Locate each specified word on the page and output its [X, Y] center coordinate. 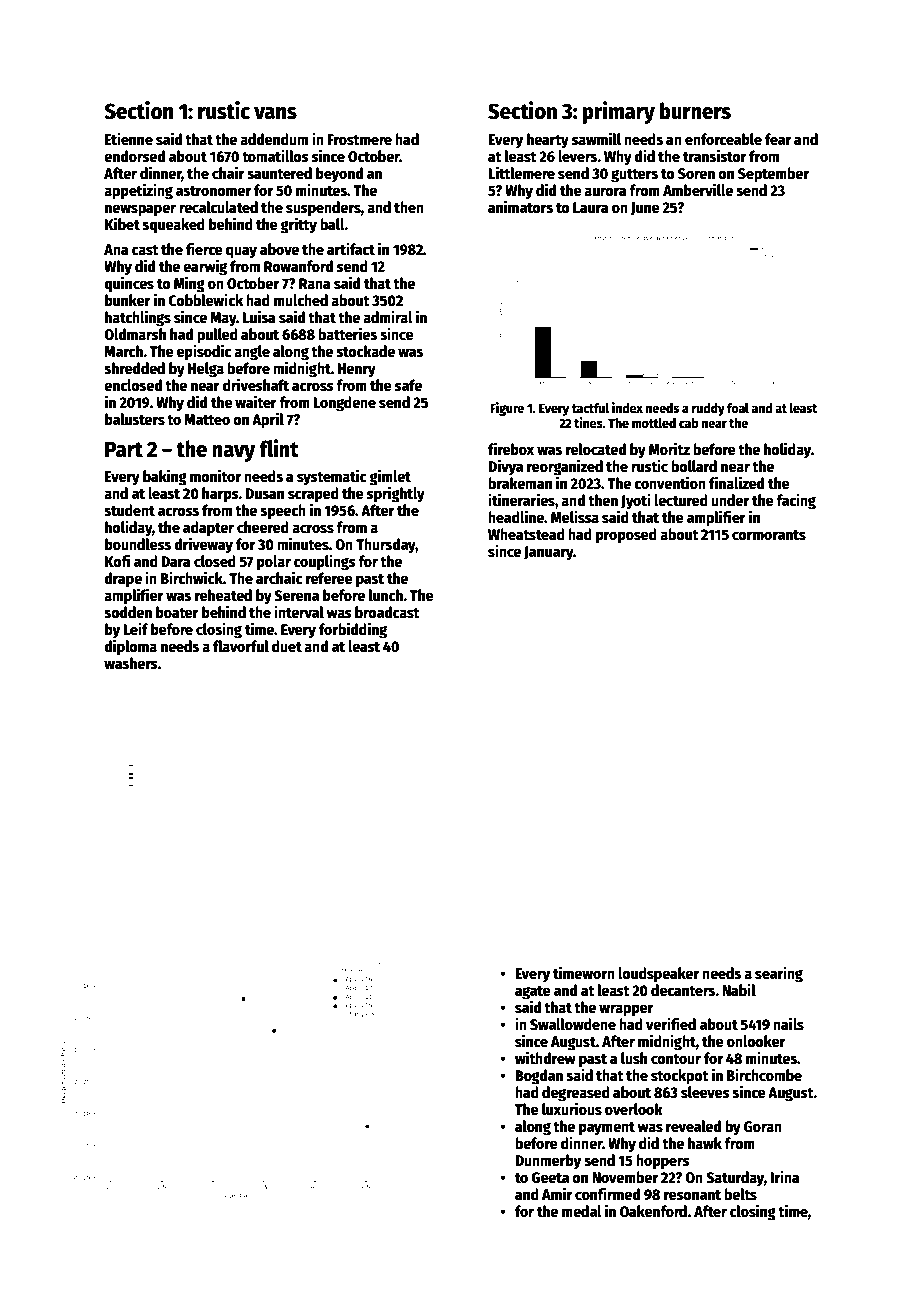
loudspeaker [658, 975]
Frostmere [359, 139]
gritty [298, 225]
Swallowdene [573, 1024]
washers [131, 663]
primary [619, 112]
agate [533, 993]
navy [233, 453]
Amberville [698, 189]
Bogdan [539, 1077]
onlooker [756, 1041]
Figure [507, 409]
